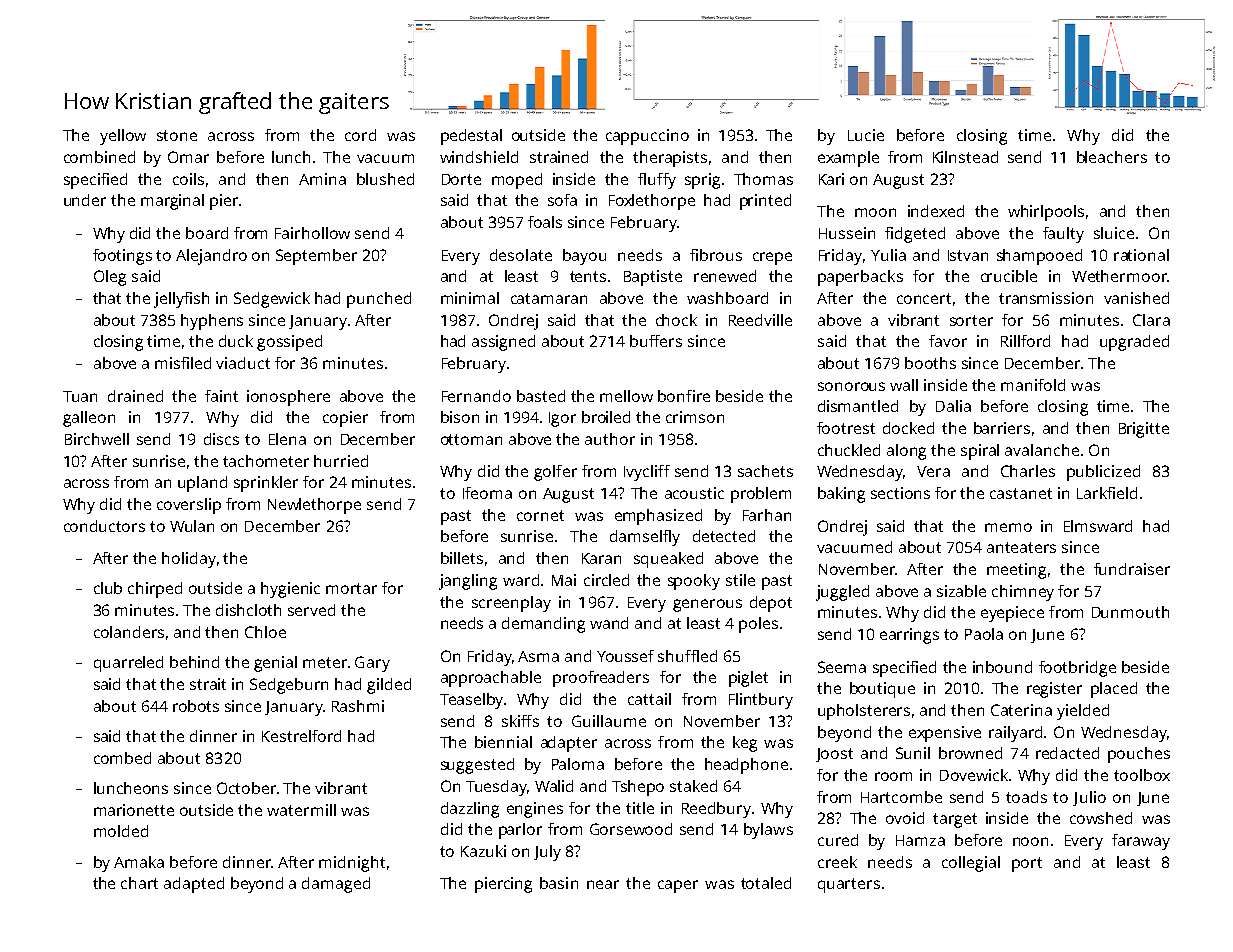 Image resolution: width=1233 pixels, height=952 pixels. I want to click on Flintbury, so click(761, 701).
